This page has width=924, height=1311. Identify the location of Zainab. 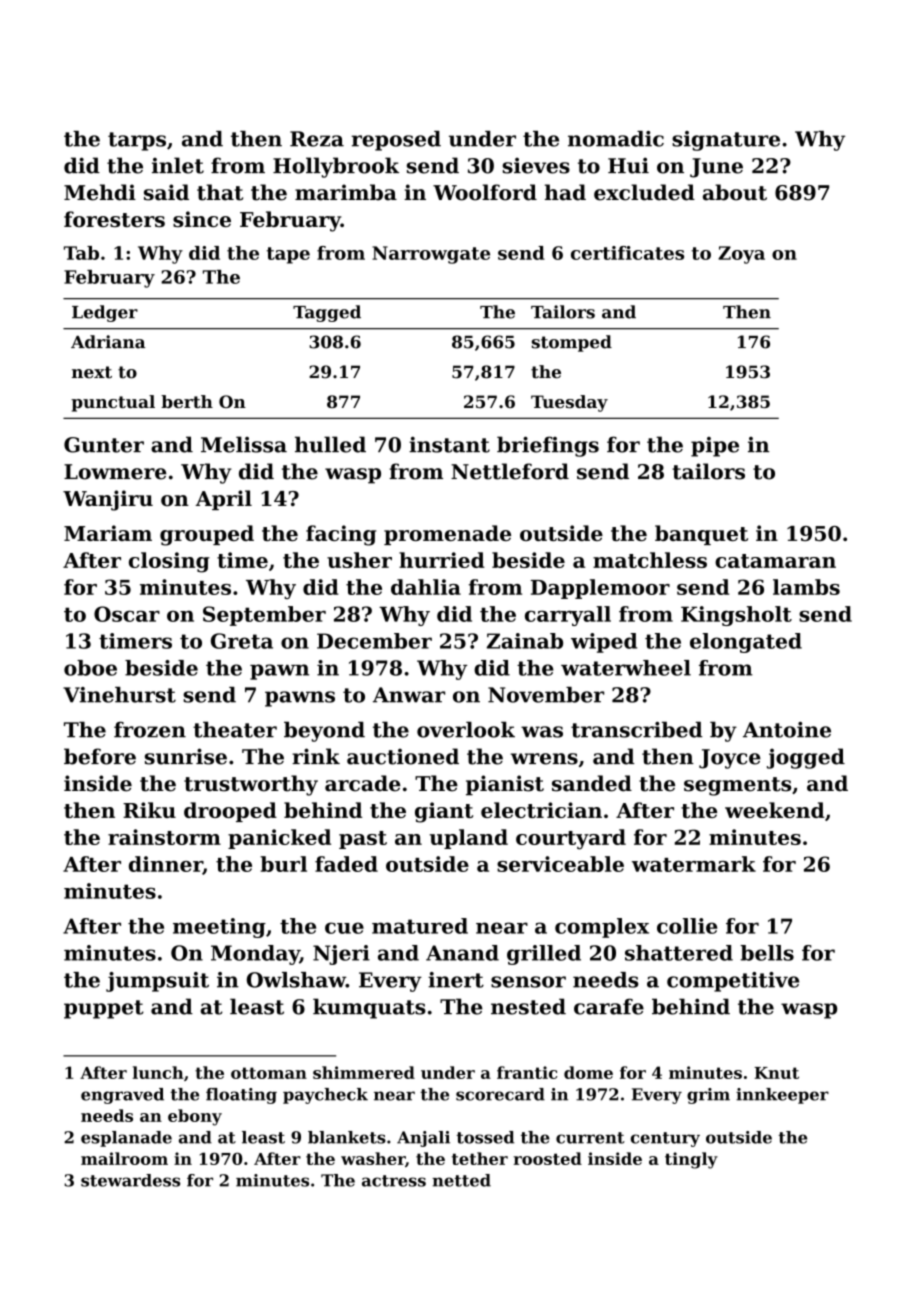
(525, 641).
